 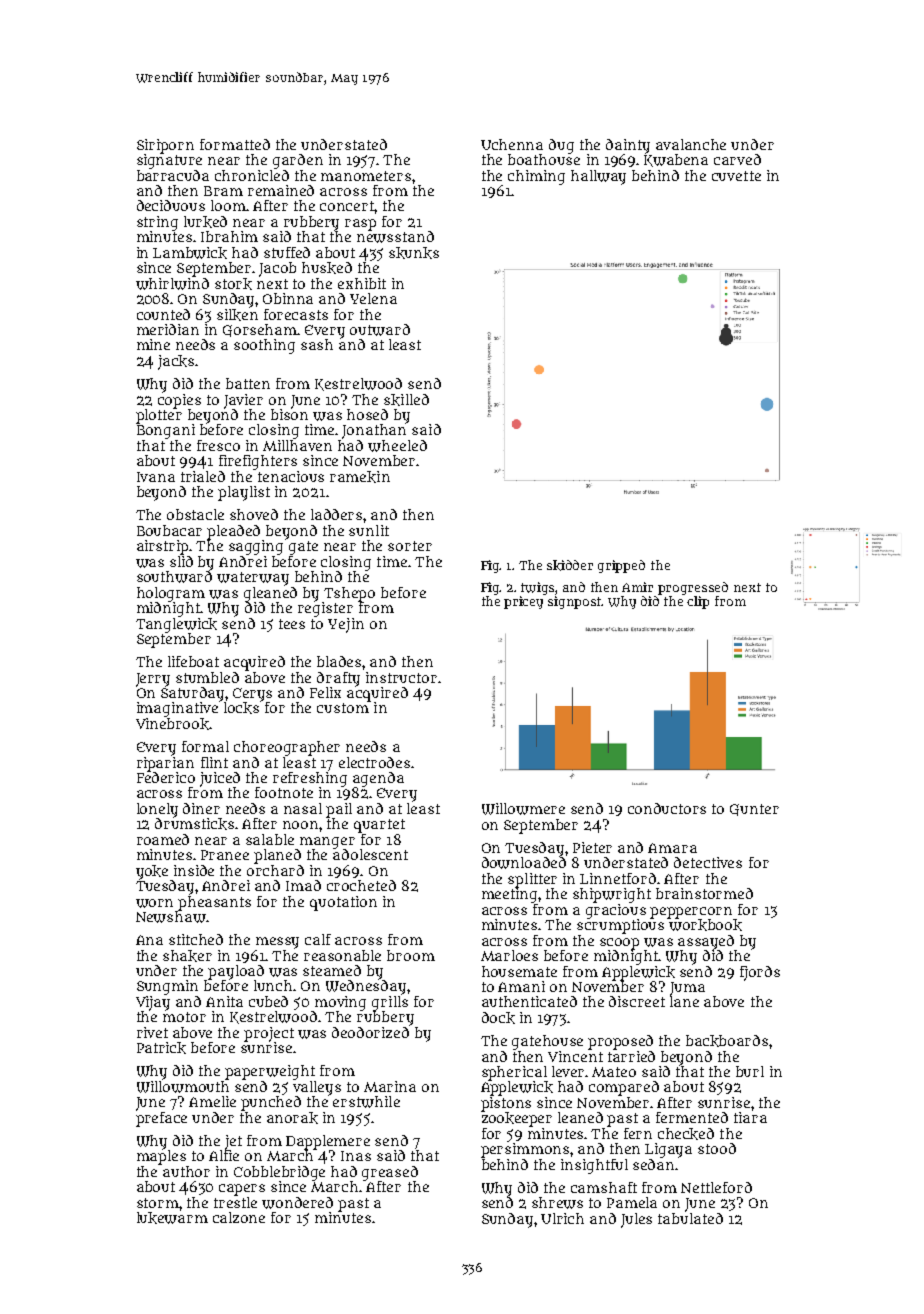 I want to click on garden, so click(x=298, y=161).
